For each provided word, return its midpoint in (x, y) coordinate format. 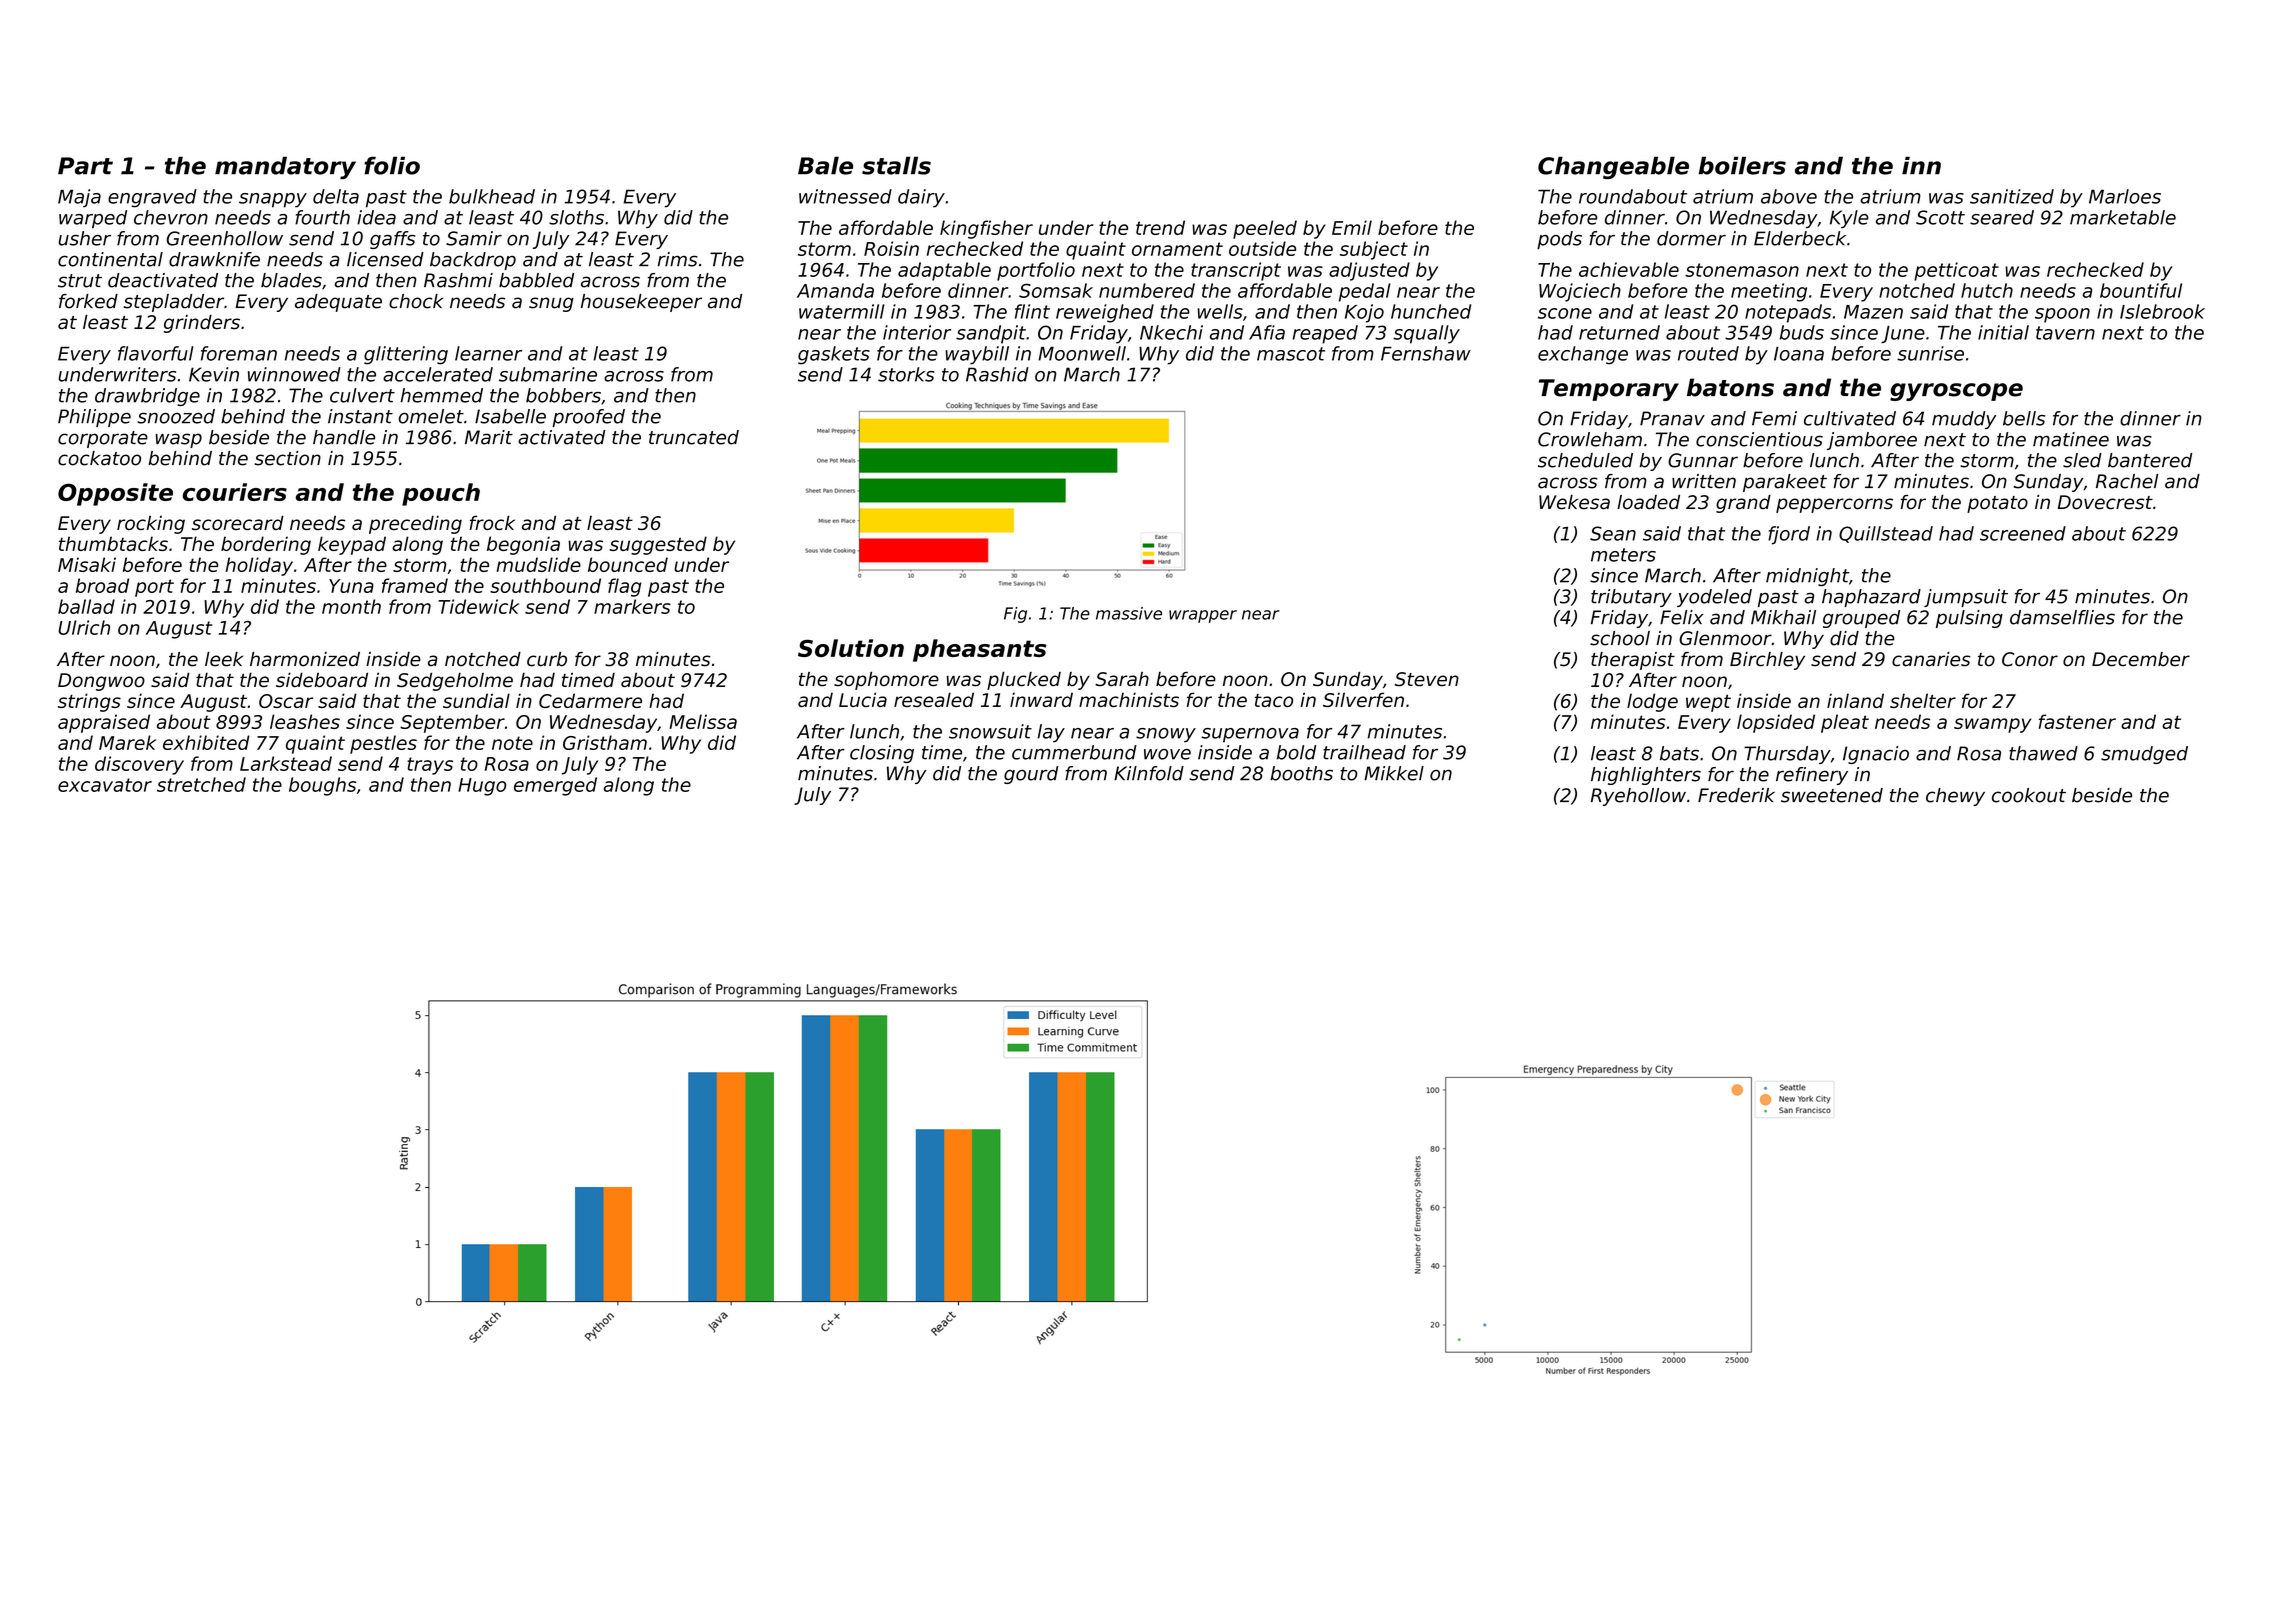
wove (1167, 754)
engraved (152, 198)
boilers (1742, 165)
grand (1743, 504)
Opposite (115, 494)
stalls (896, 165)
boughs (322, 786)
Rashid (997, 374)
